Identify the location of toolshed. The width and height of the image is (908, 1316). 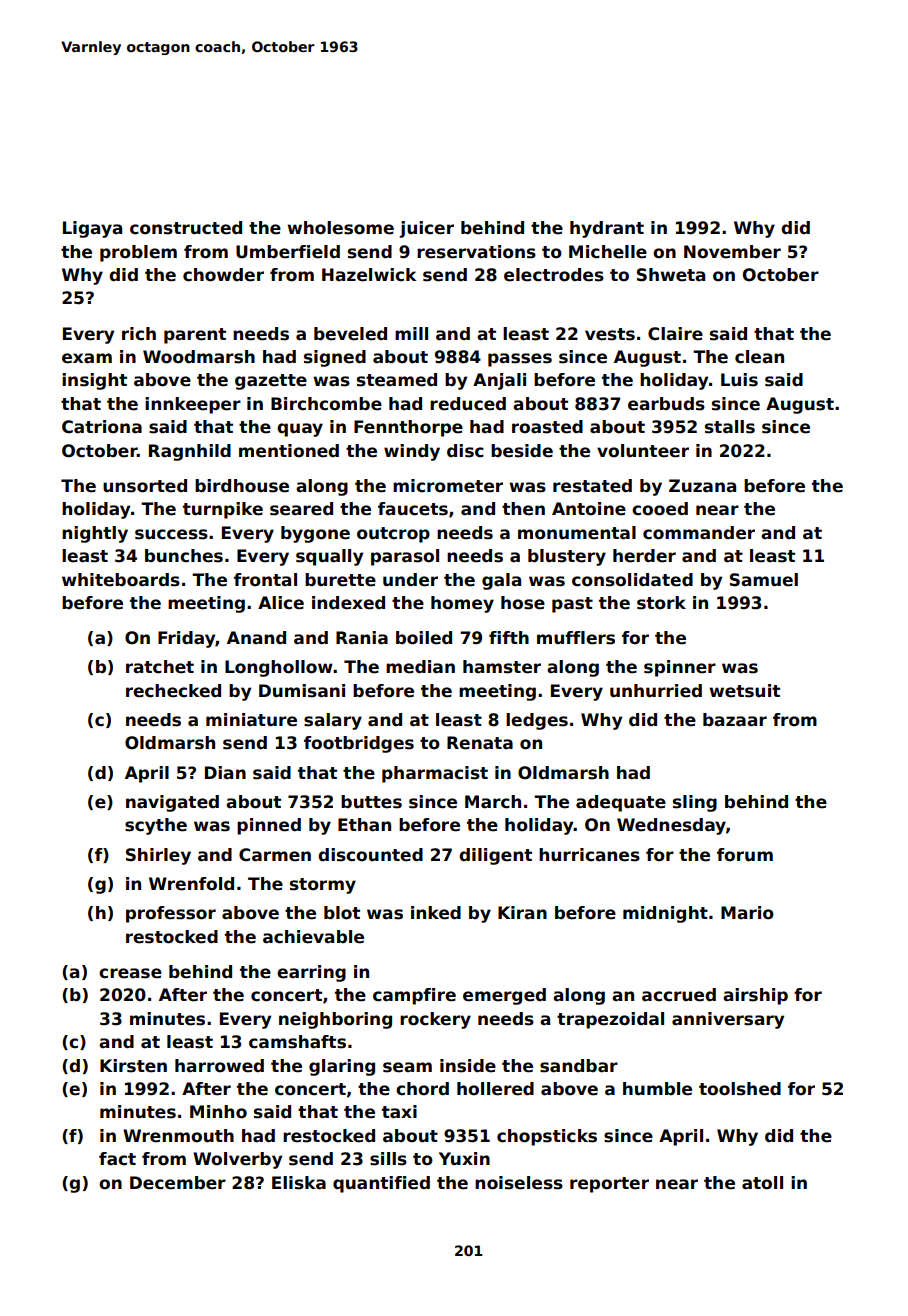
(740, 1089).
